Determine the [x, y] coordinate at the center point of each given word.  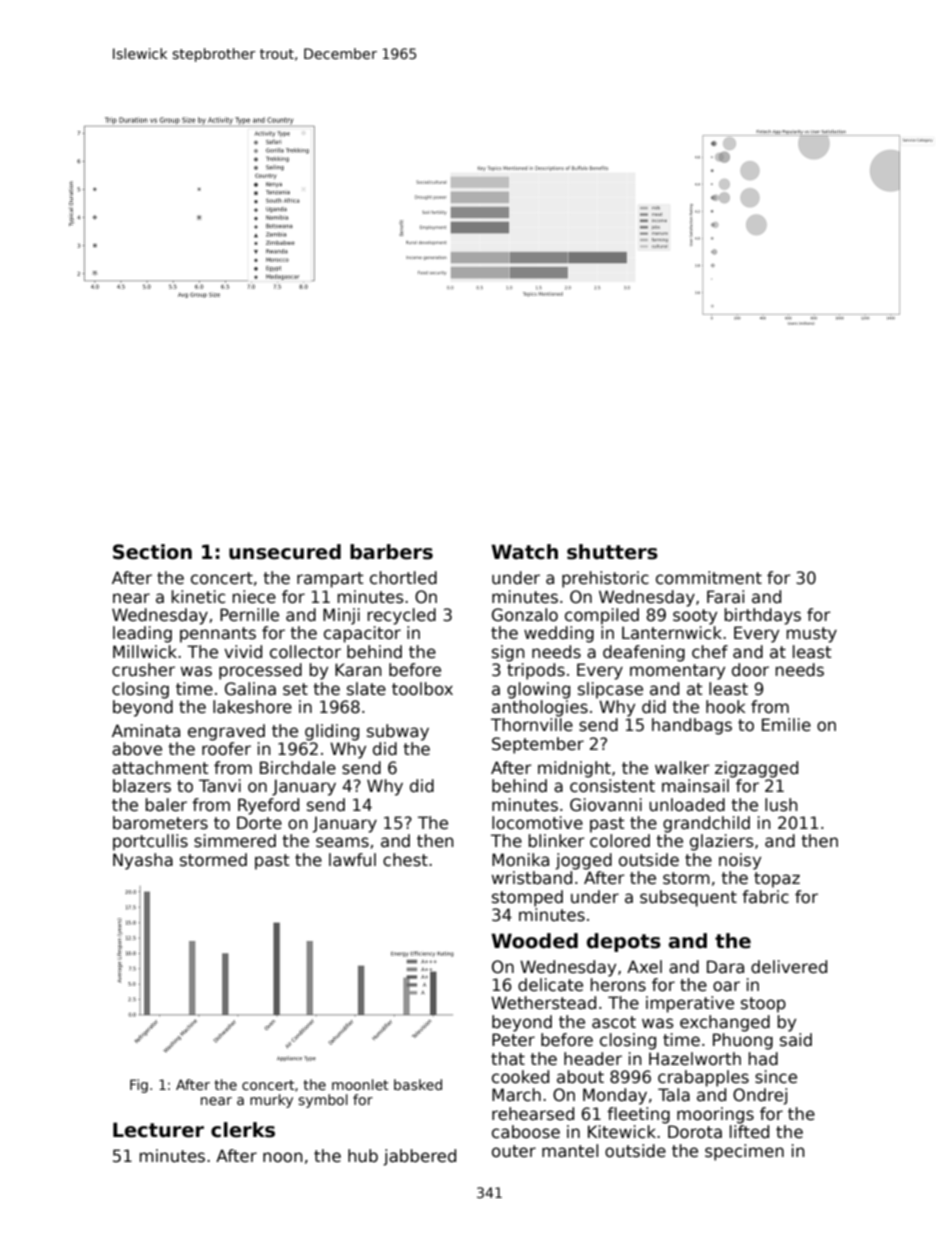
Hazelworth [695, 1059]
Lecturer [158, 1130]
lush [781, 805]
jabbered [419, 1157]
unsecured [285, 552]
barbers [391, 552]
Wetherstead [543, 1003]
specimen [744, 1152]
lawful [352, 860]
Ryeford [268, 806]
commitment [709, 578]
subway [398, 732]
